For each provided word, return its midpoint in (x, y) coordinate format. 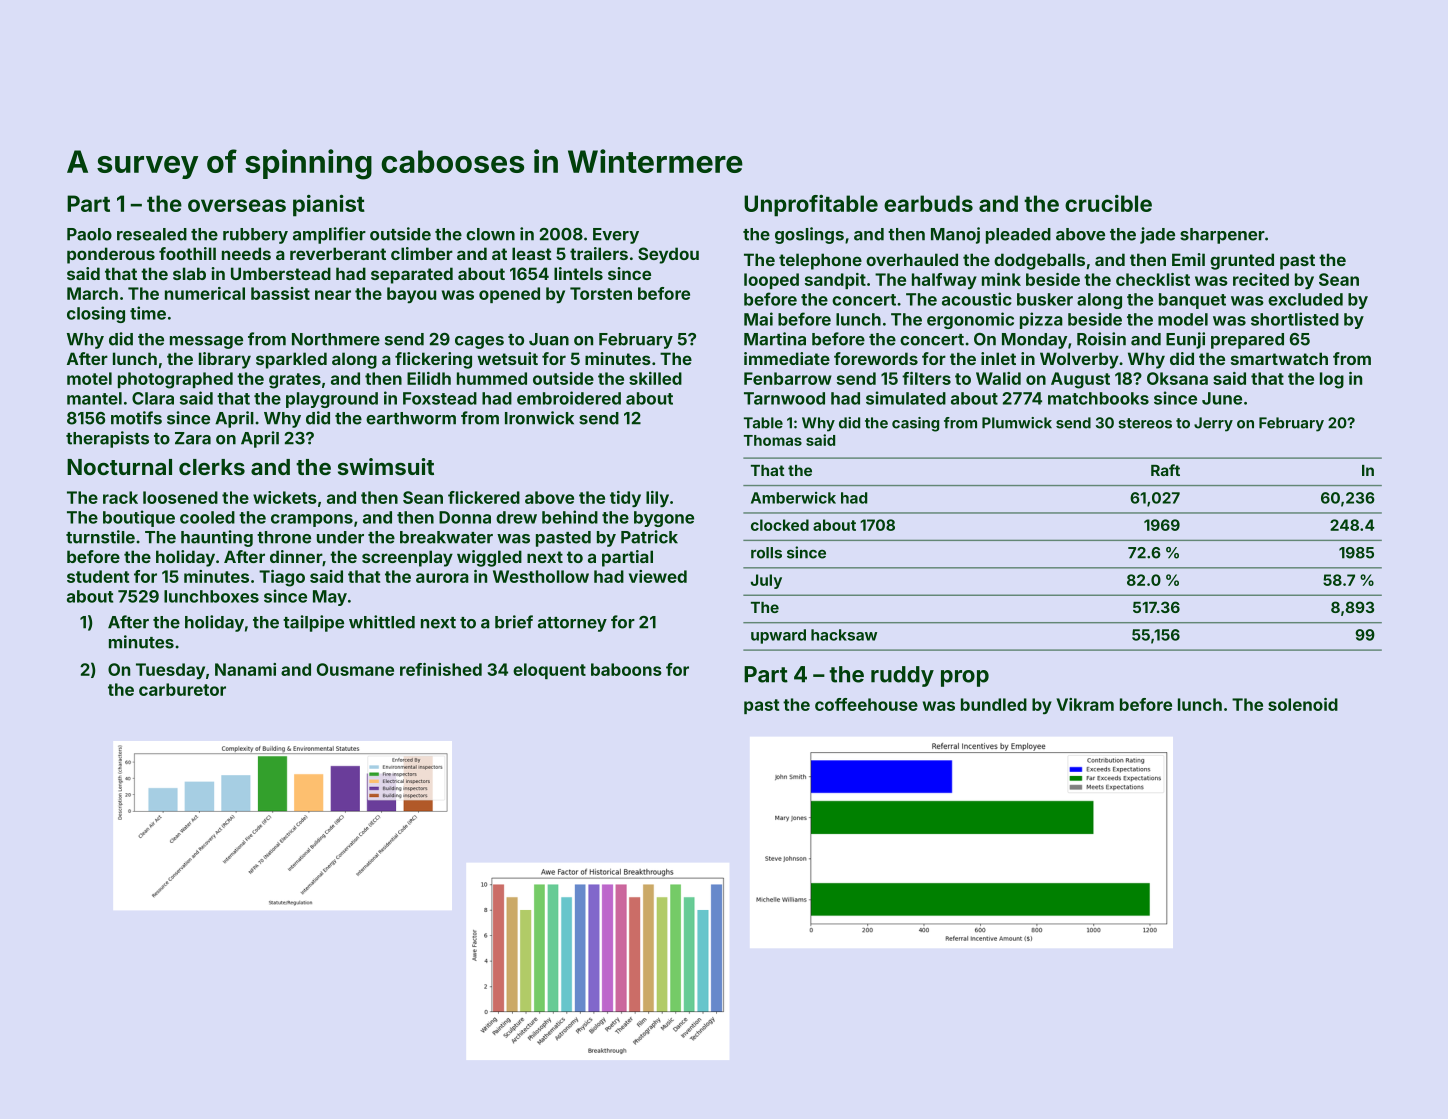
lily (657, 499)
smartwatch (1279, 358)
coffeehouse (866, 704)
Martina (775, 339)
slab (189, 273)
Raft (1165, 470)
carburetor (182, 689)
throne (284, 537)
